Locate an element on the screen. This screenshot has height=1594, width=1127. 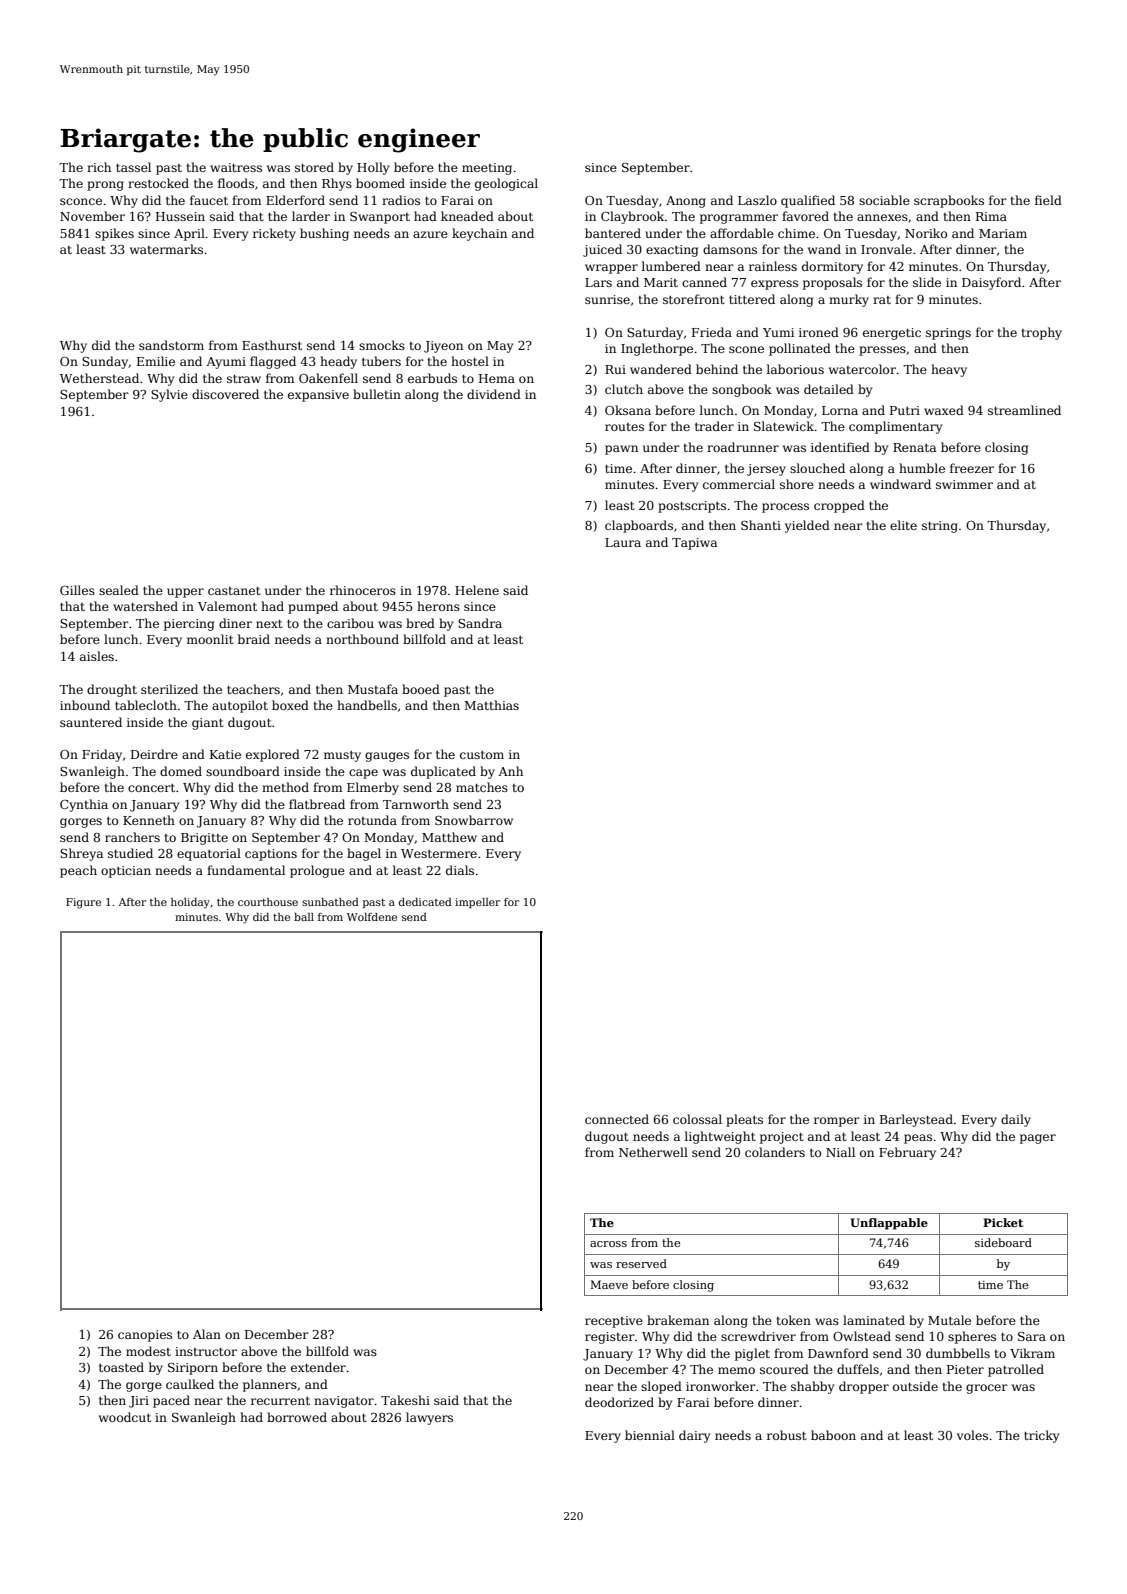
Helene is located at coordinates (477, 590).
